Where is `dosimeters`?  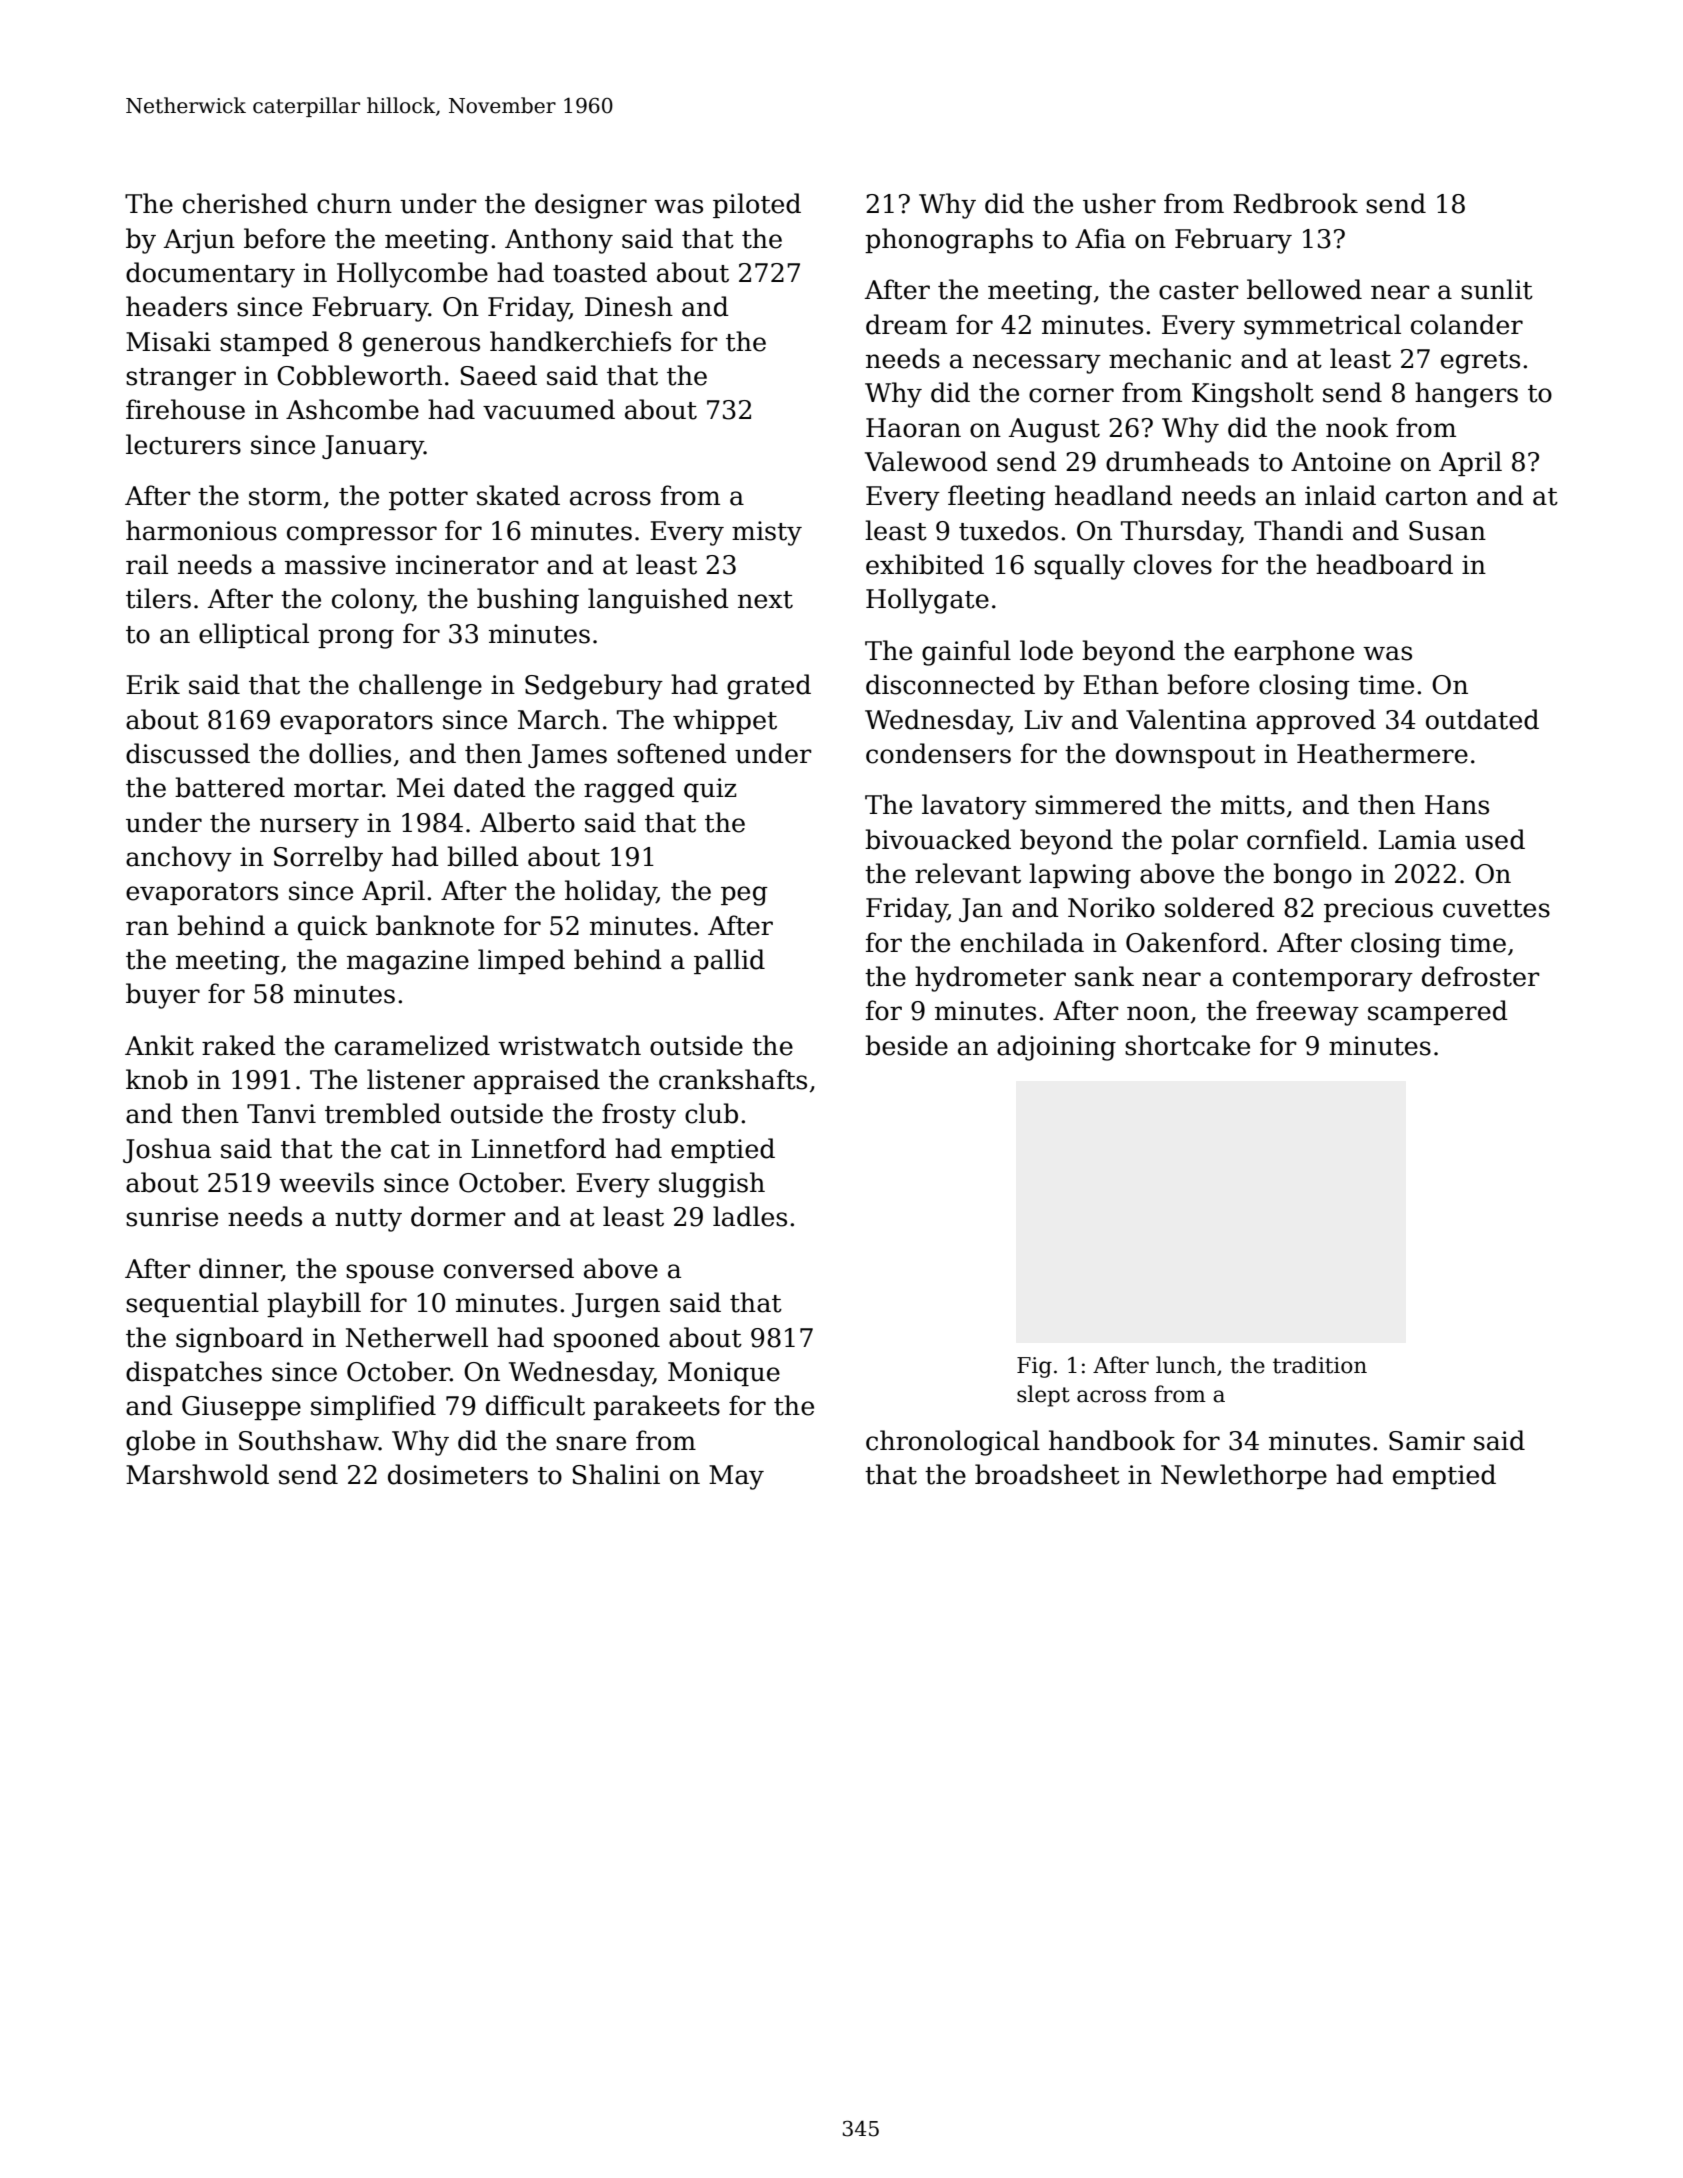 dosimeters is located at coordinates (458, 1474).
